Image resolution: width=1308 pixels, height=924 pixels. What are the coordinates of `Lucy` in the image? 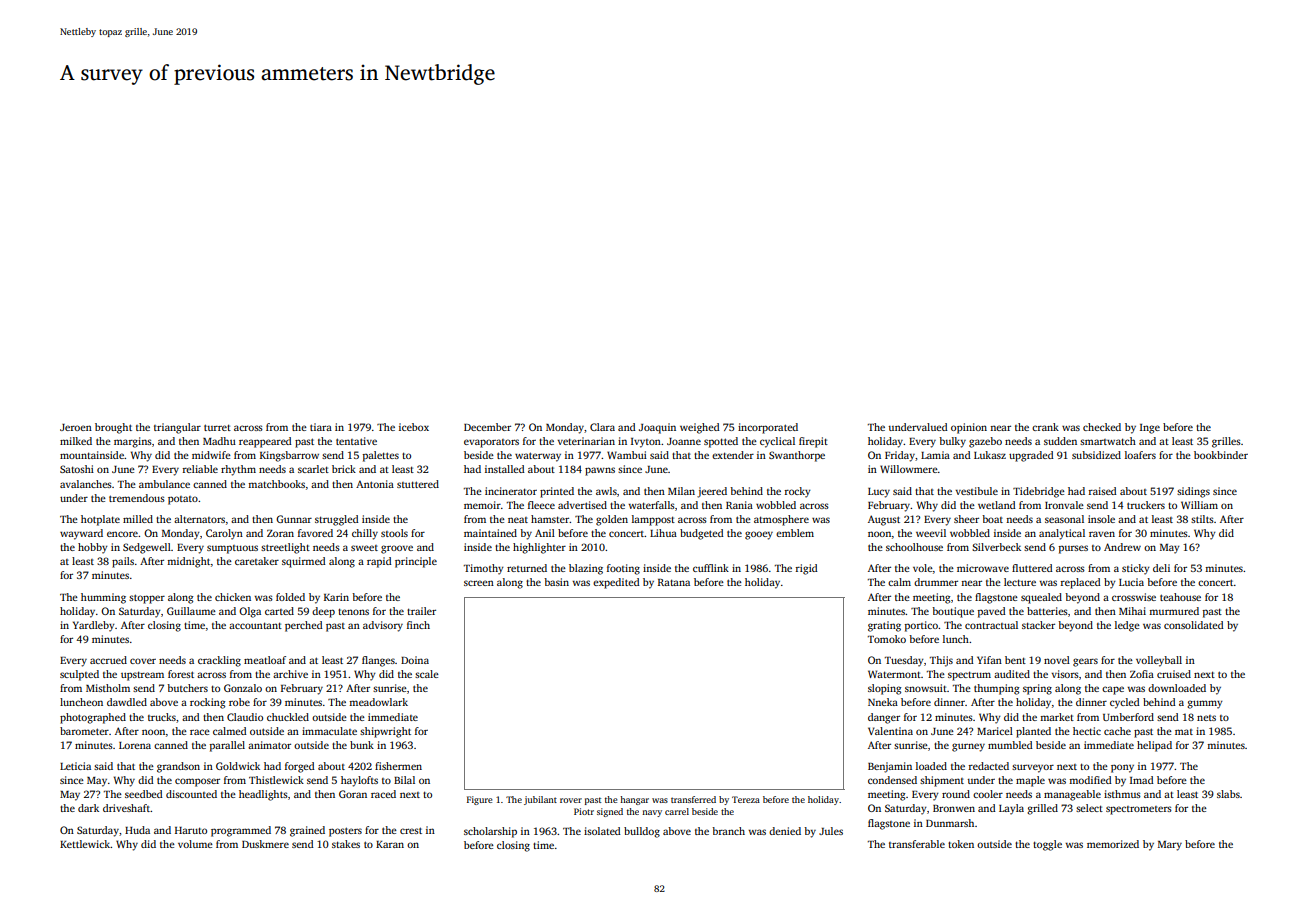 It's located at (879, 493).
